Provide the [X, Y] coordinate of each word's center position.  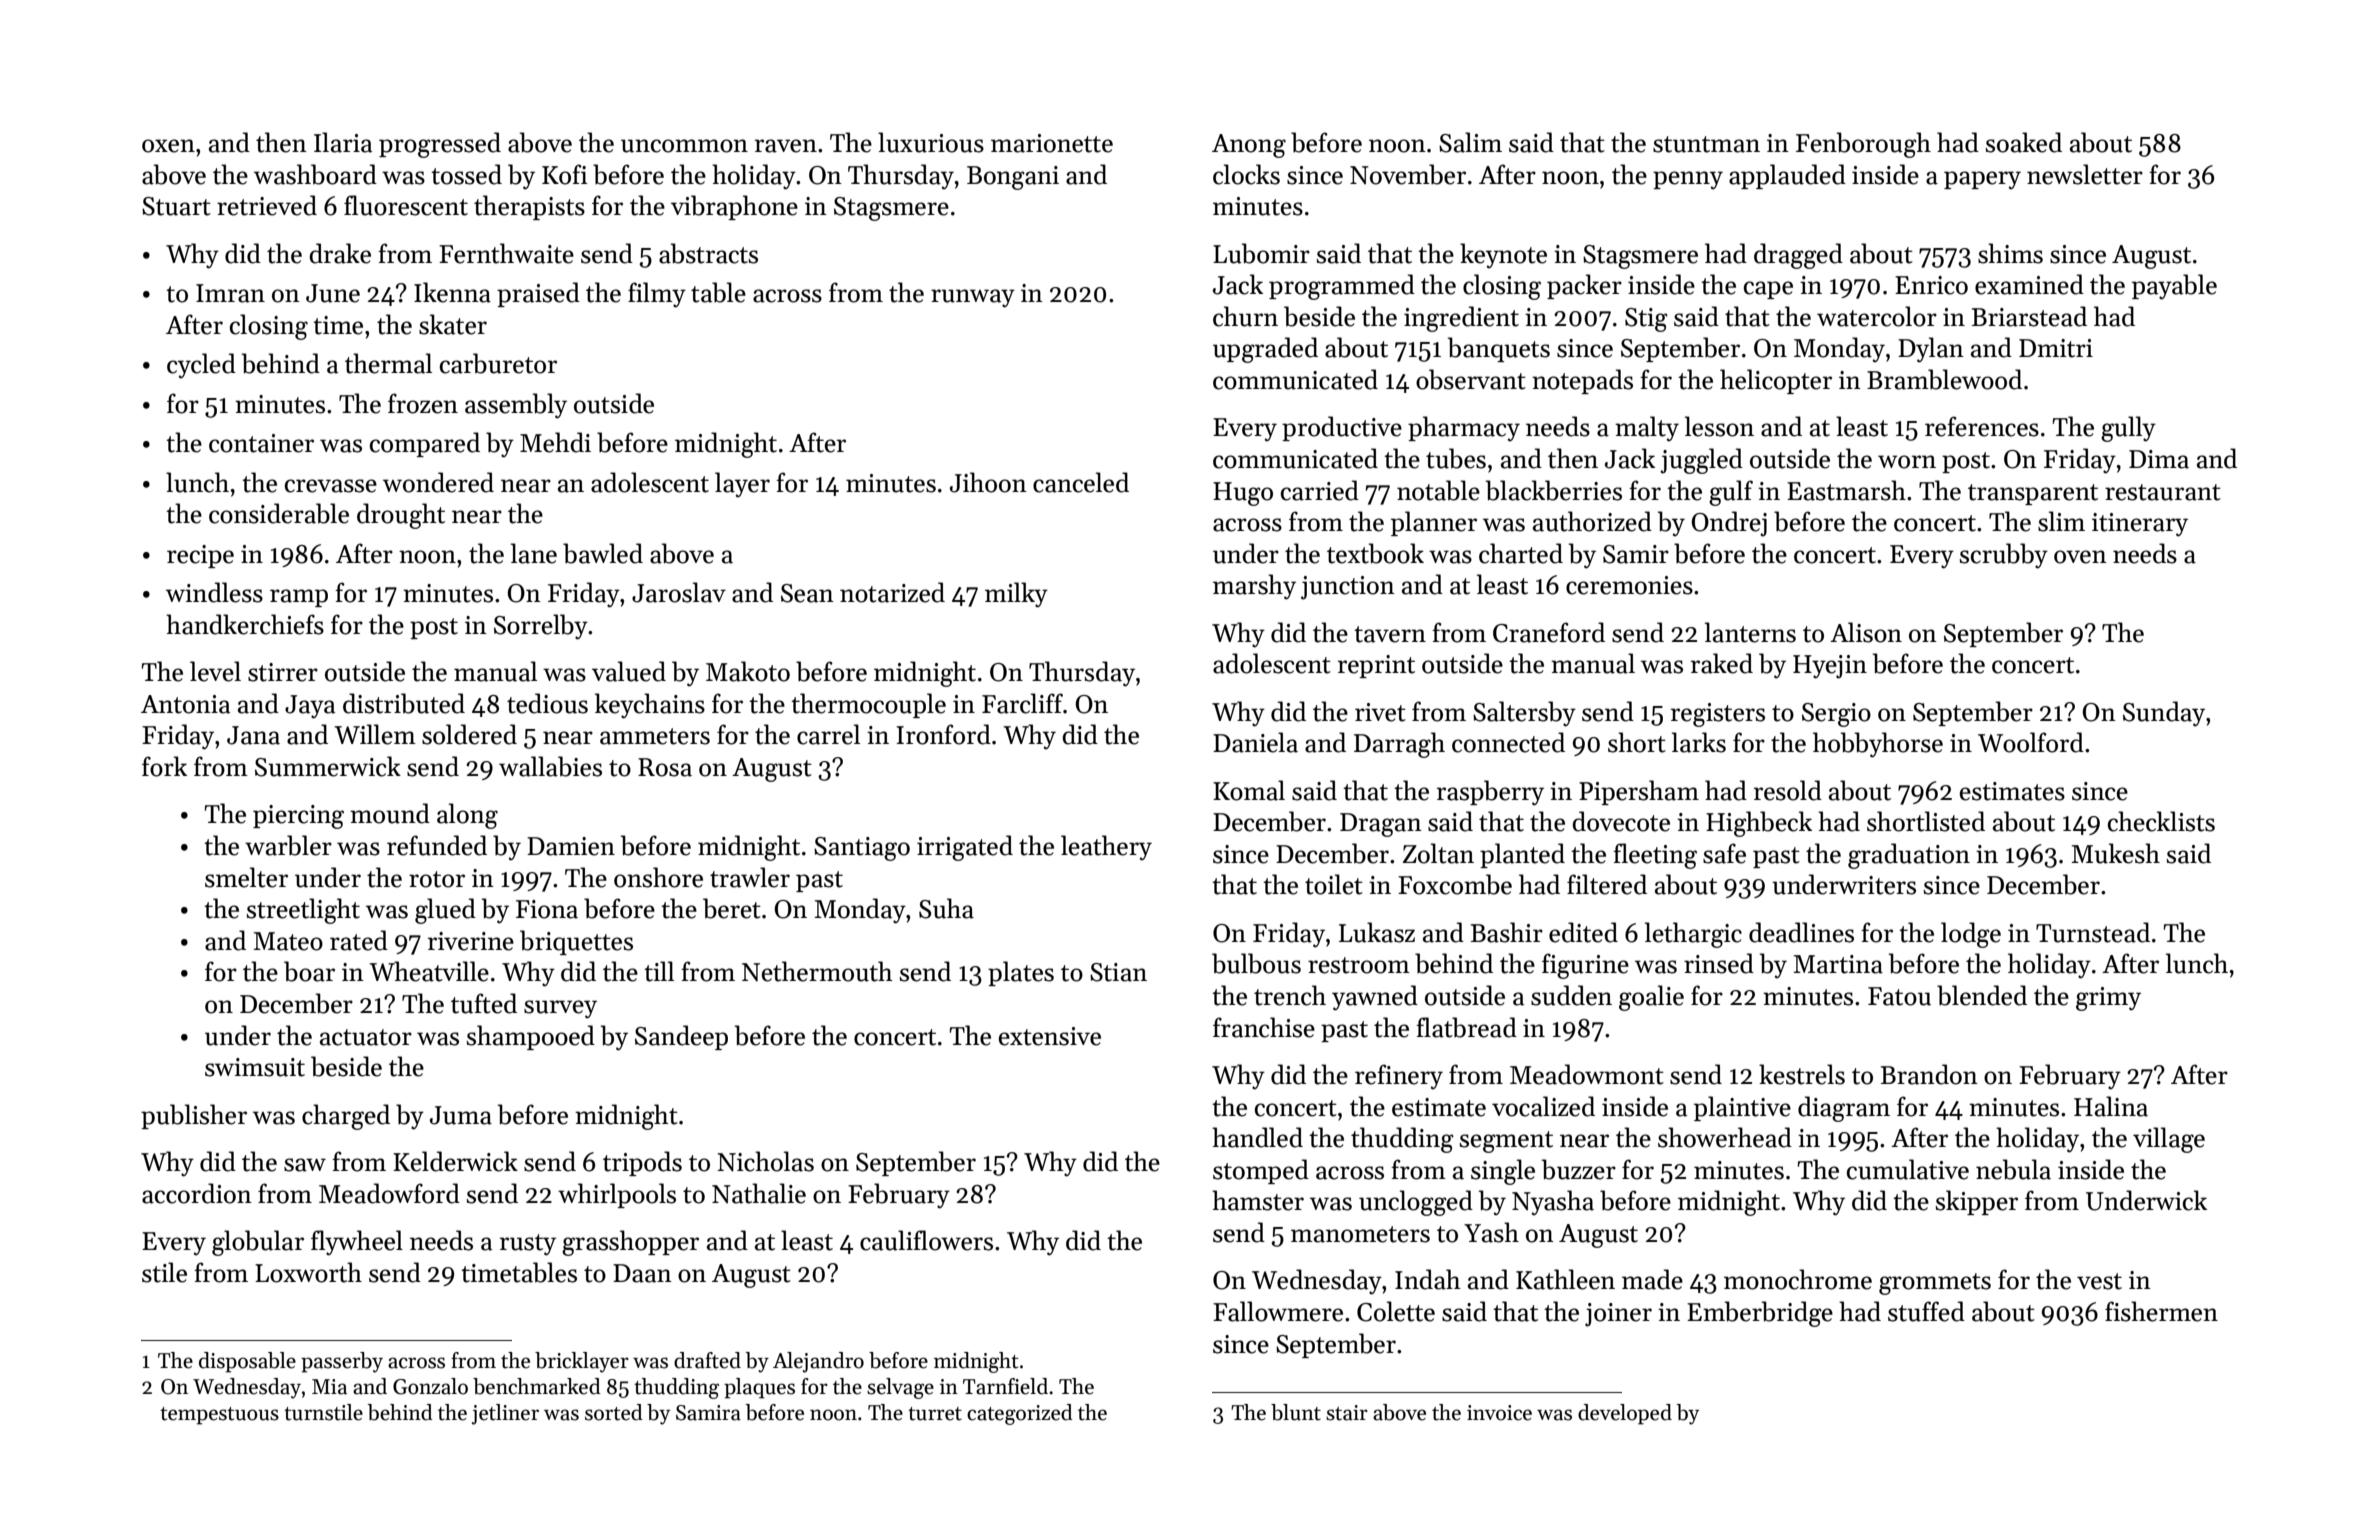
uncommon [684, 146]
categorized [1020, 1414]
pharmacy [1464, 429]
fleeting [1655, 856]
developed [1625, 1414]
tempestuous [219, 1416]
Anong [1249, 146]
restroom [1359, 965]
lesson [1719, 426]
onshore [658, 877]
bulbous [1256, 963]
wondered [438, 482]
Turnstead [2093, 932]
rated [359, 940]
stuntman [1706, 144]
